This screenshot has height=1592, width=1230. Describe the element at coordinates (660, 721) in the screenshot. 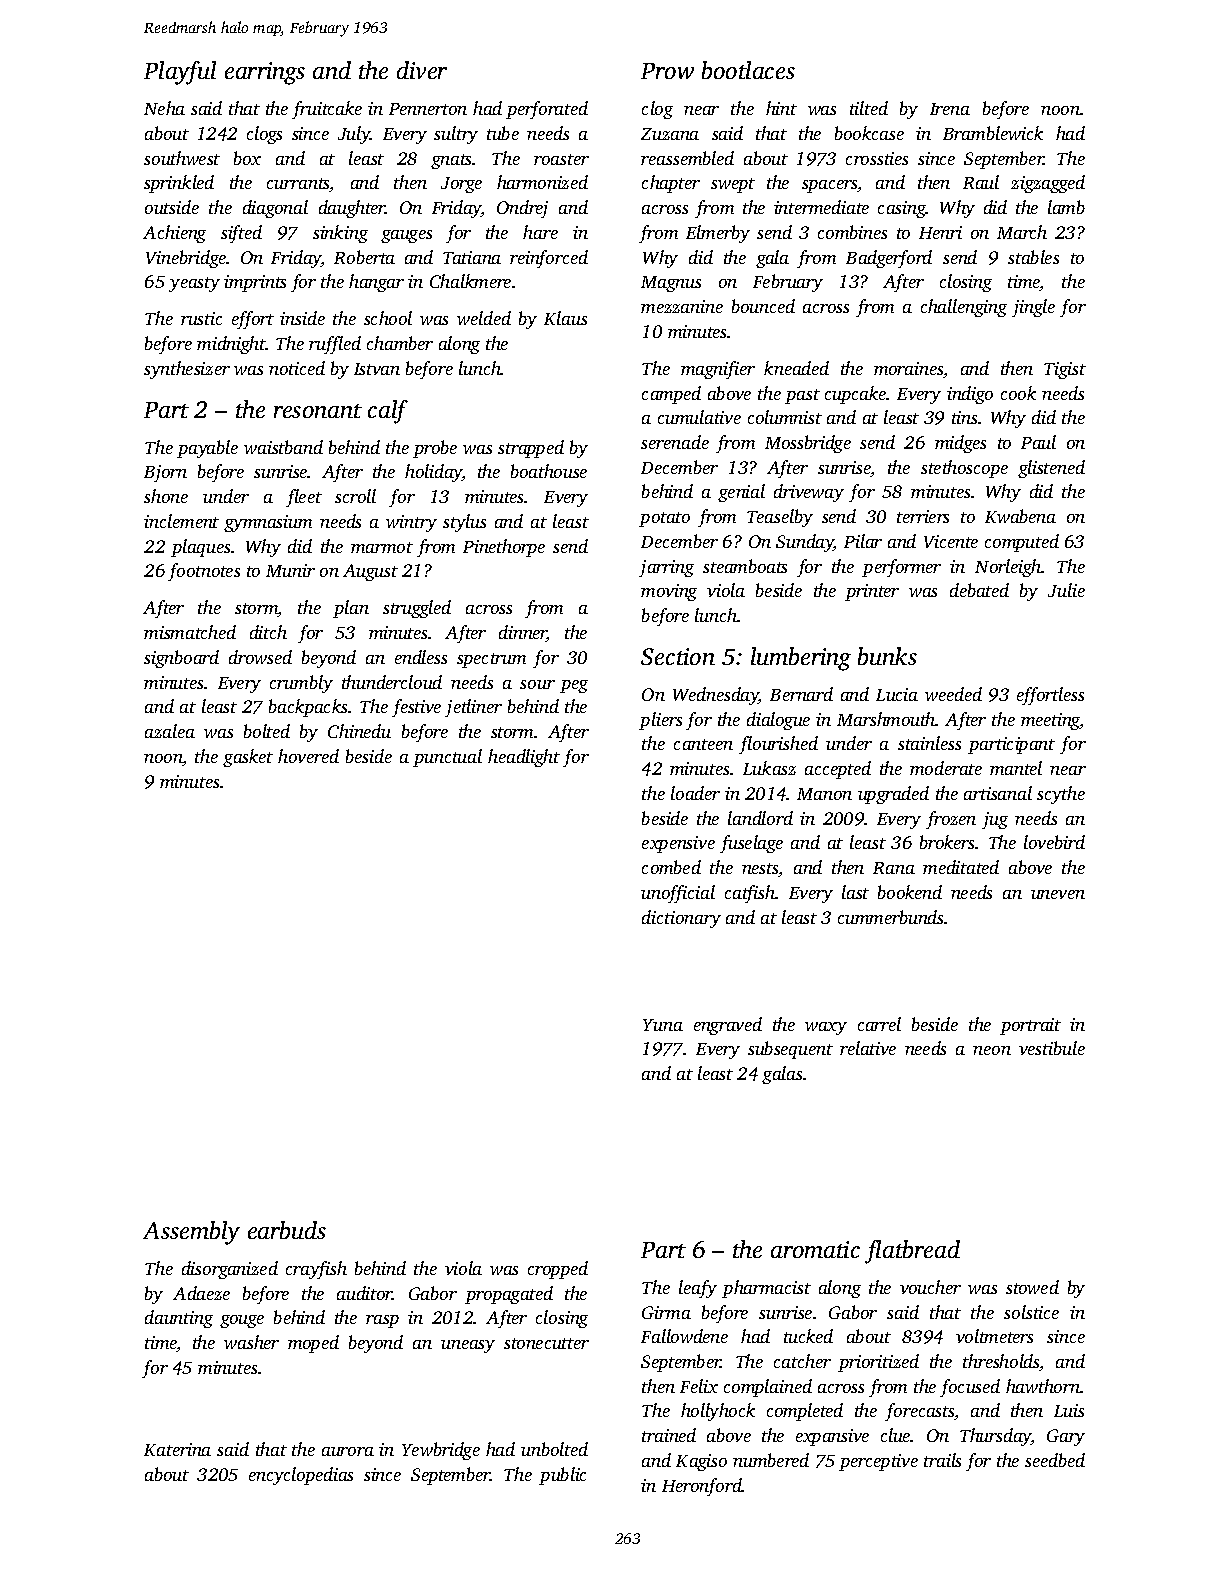

I see `pliers` at that location.
